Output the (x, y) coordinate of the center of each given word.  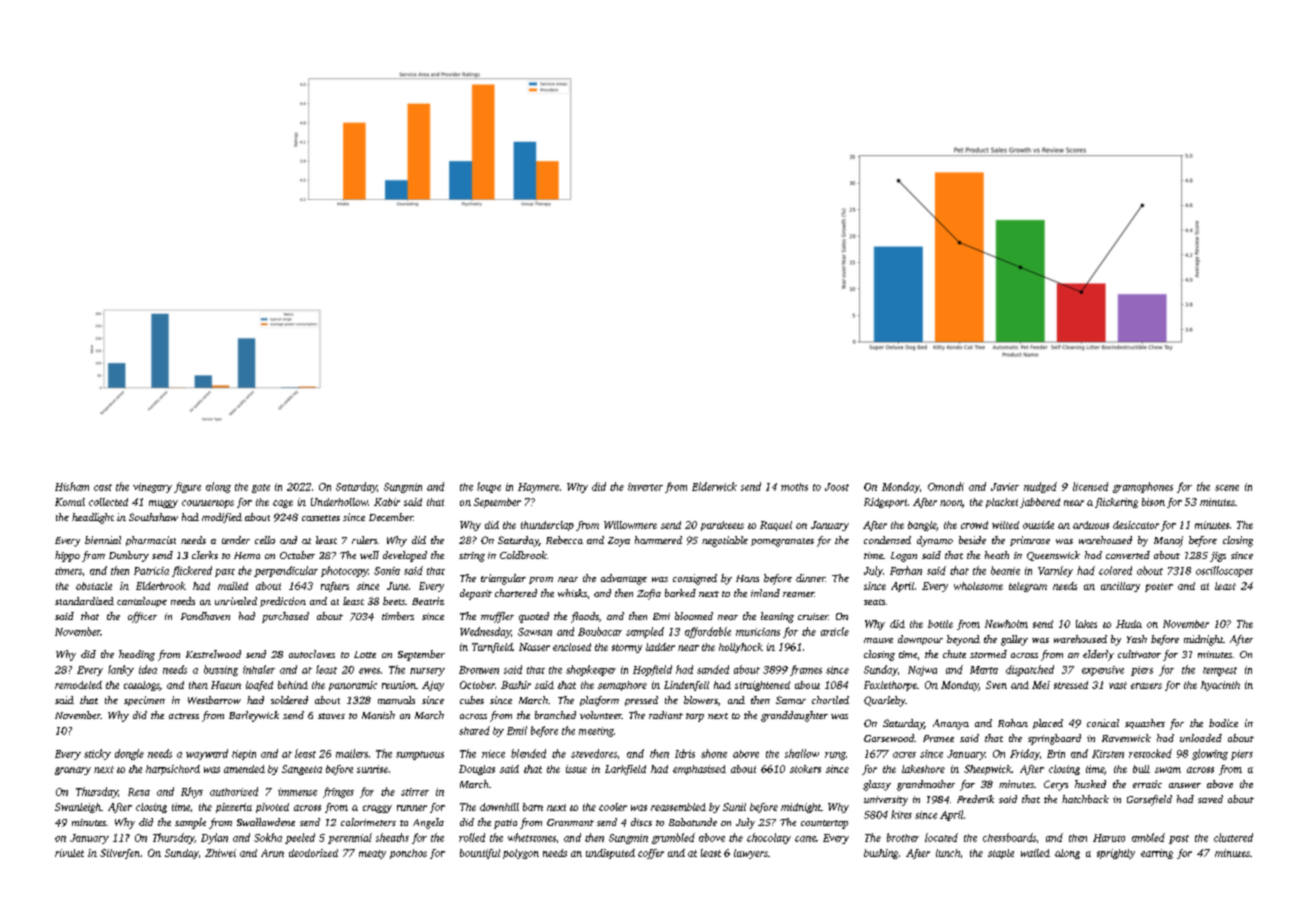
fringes (338, 792)
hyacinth (1220, 686)
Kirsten (1108, 754)
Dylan (214, 838)
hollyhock (741, 648)
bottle (940, 624)
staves (331, 716)
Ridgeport (885, 503)
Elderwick (714, 486)
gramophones (1143, 487)
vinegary (152, 488)
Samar (791, 700)
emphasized (699, 770)
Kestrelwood (213, 654)
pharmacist (151, 541)
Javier (1005, 487)
